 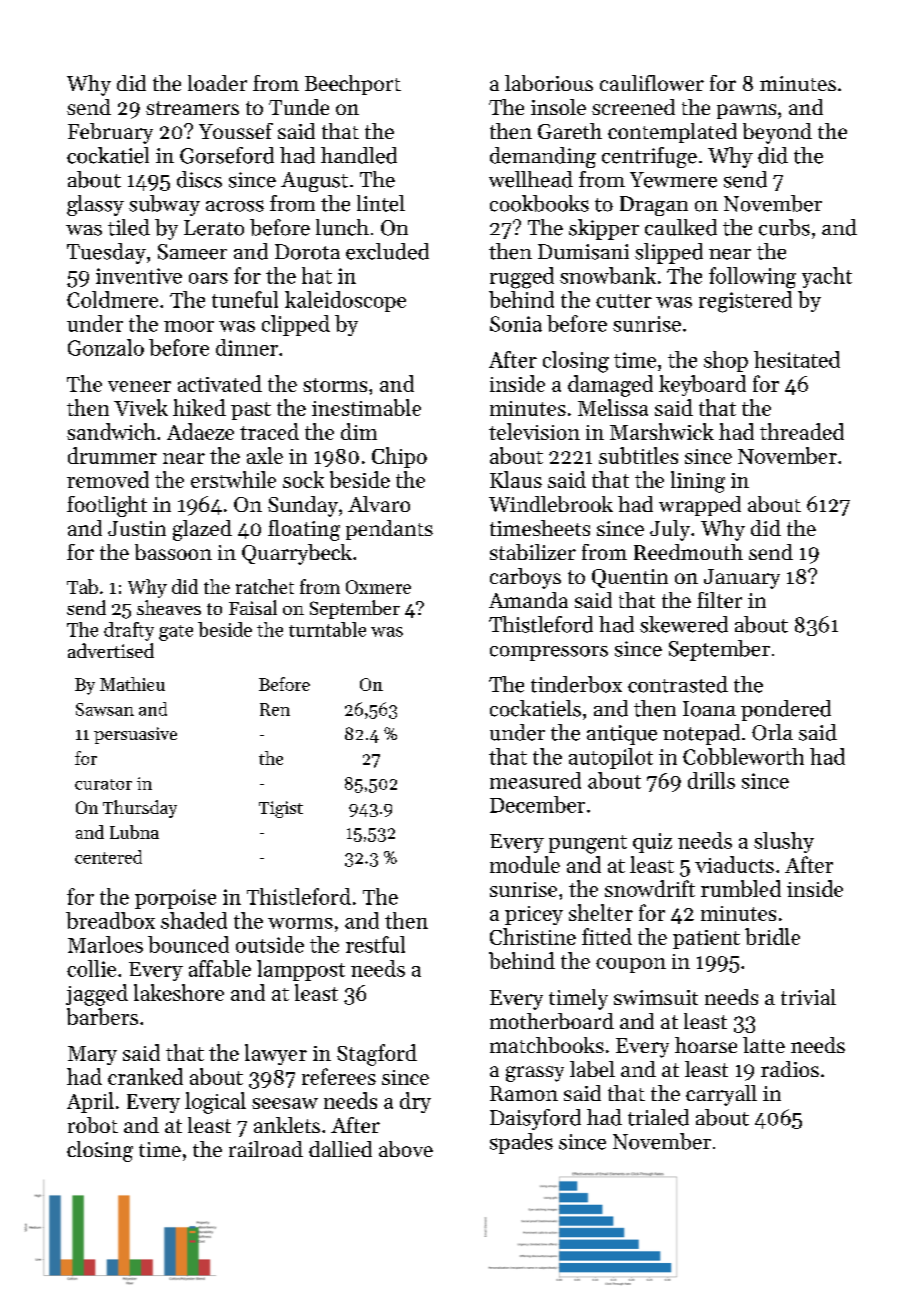 What do you see at coordinates (387, 251) in the screenshot?
I see `excluded` at bounding box center [387, 251].
